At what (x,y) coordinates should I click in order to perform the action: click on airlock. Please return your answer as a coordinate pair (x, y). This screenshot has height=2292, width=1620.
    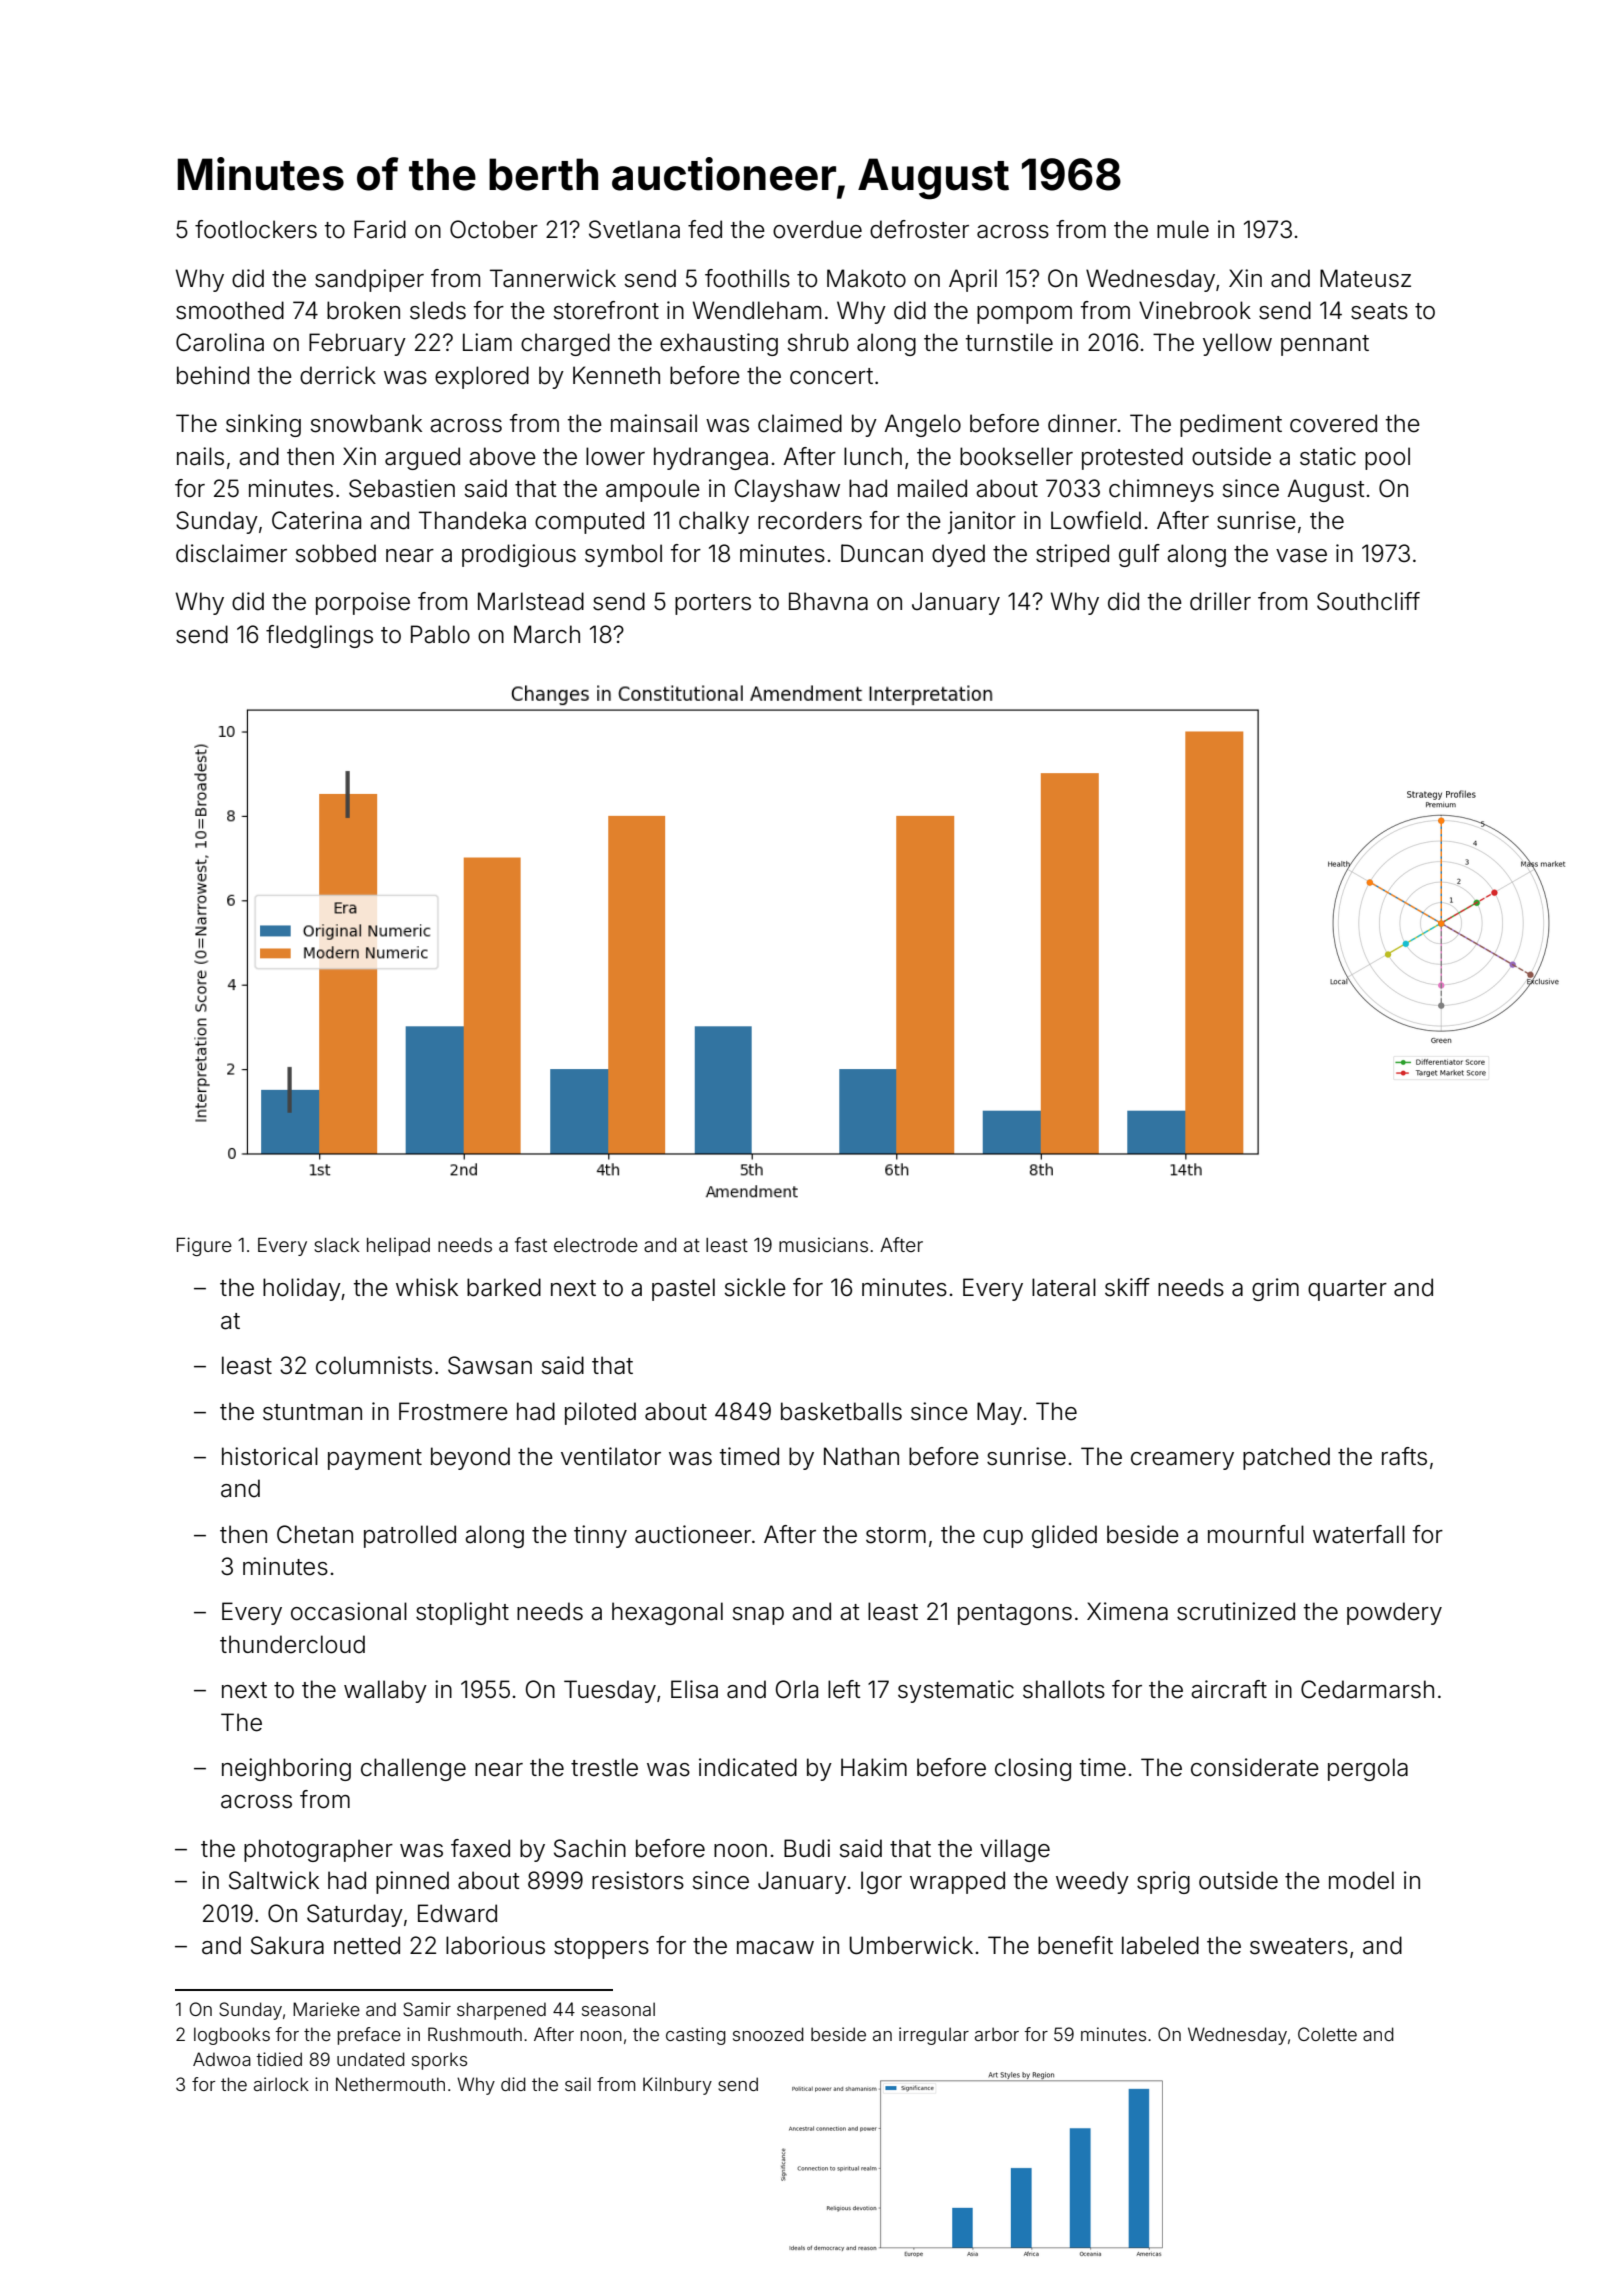
    Looking at the image, I should click on (281, 2084).
